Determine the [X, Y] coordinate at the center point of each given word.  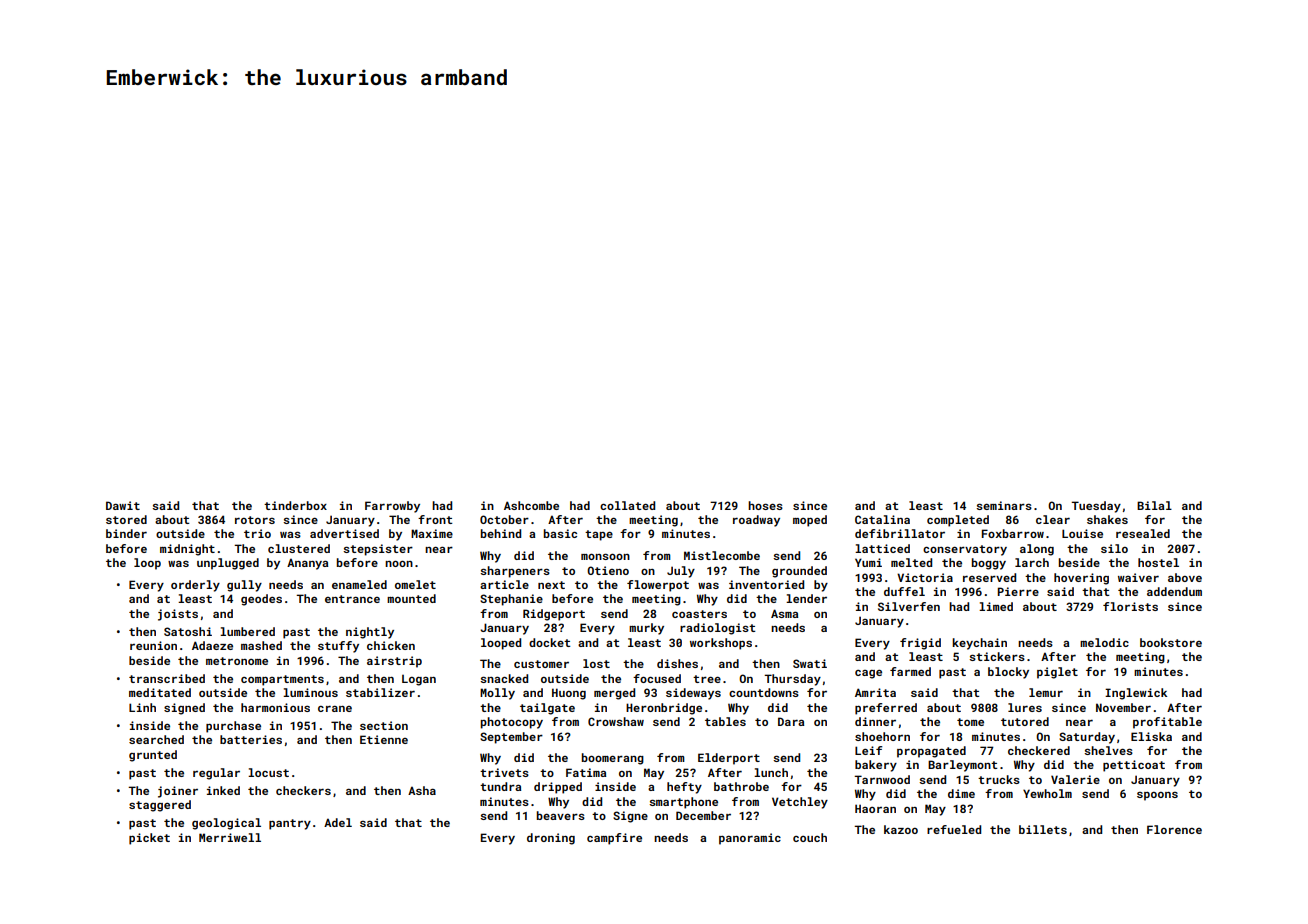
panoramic [750, 839]
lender [806, 598]
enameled [359, 584]
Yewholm [1047, 793]
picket [149, 839]
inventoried [766, 584]
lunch [771, 772]
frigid [920, 644]
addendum [1174, 591]
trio [257, 533]
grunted [153, 756]
